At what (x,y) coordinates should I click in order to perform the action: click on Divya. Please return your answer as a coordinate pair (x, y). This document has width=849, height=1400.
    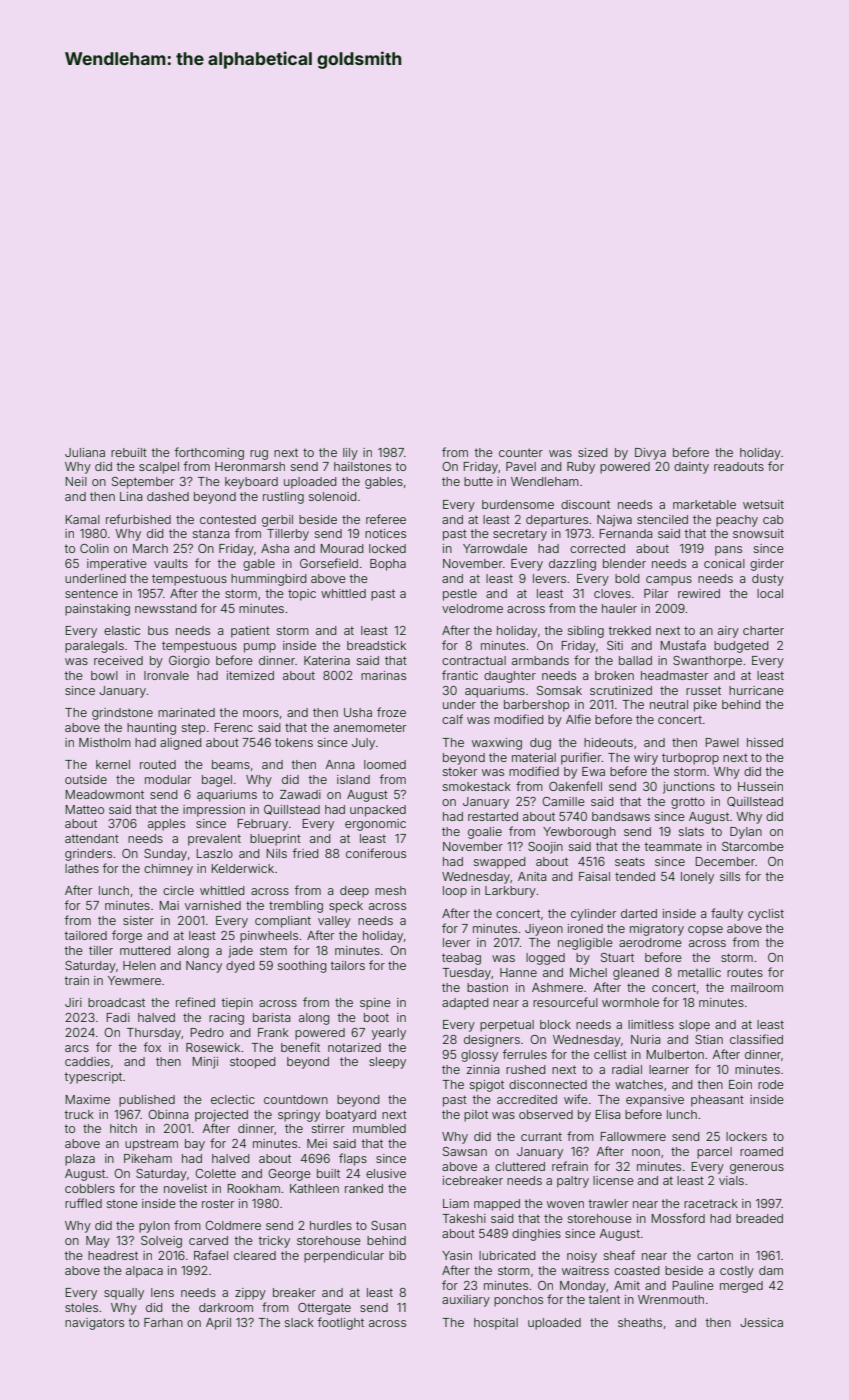
    Looking at the image, I should click on (650, 454).
